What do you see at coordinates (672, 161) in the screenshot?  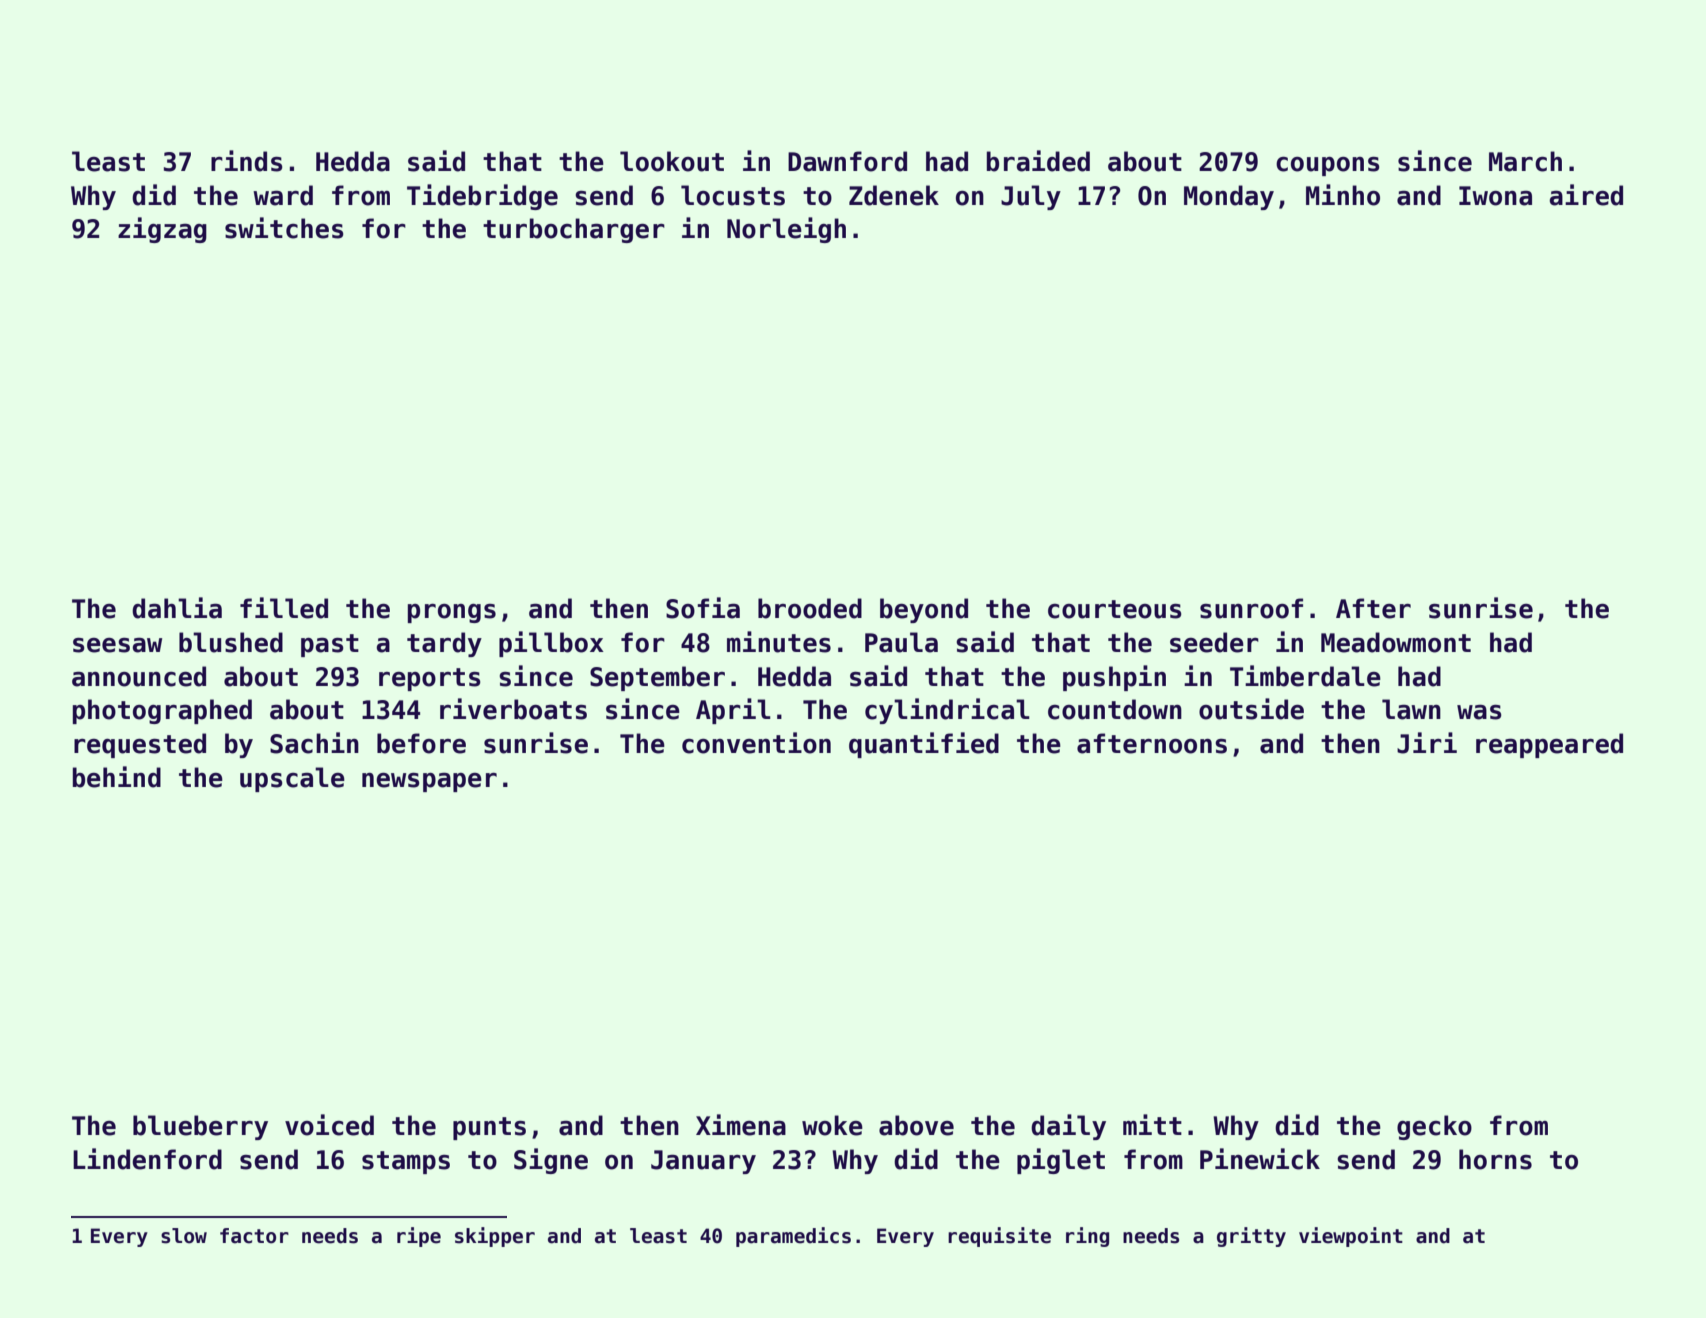 I see `lookout` at bounding box center [672, 161].
